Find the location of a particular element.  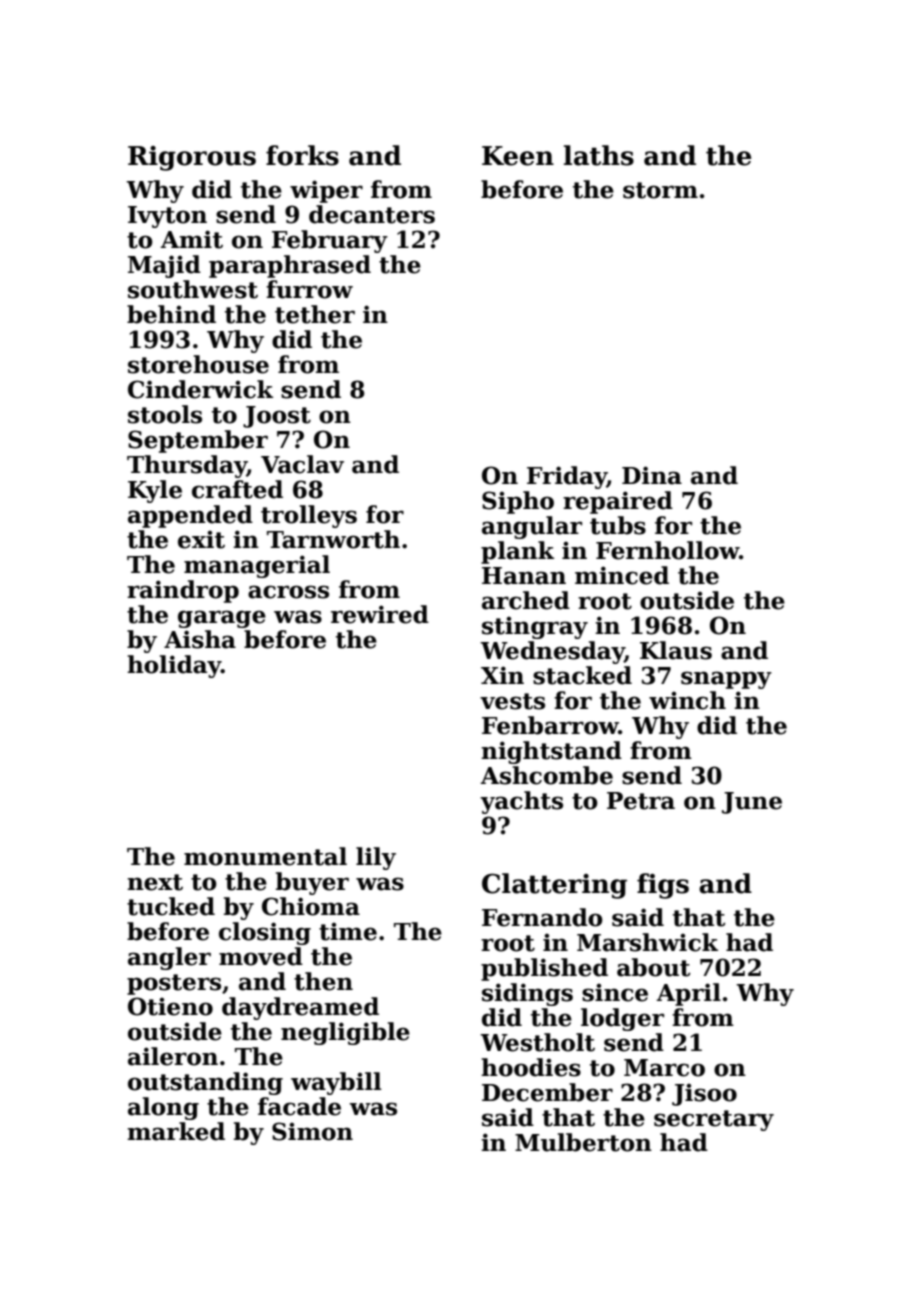

Rigorous is located at coordinates (192, 158).
